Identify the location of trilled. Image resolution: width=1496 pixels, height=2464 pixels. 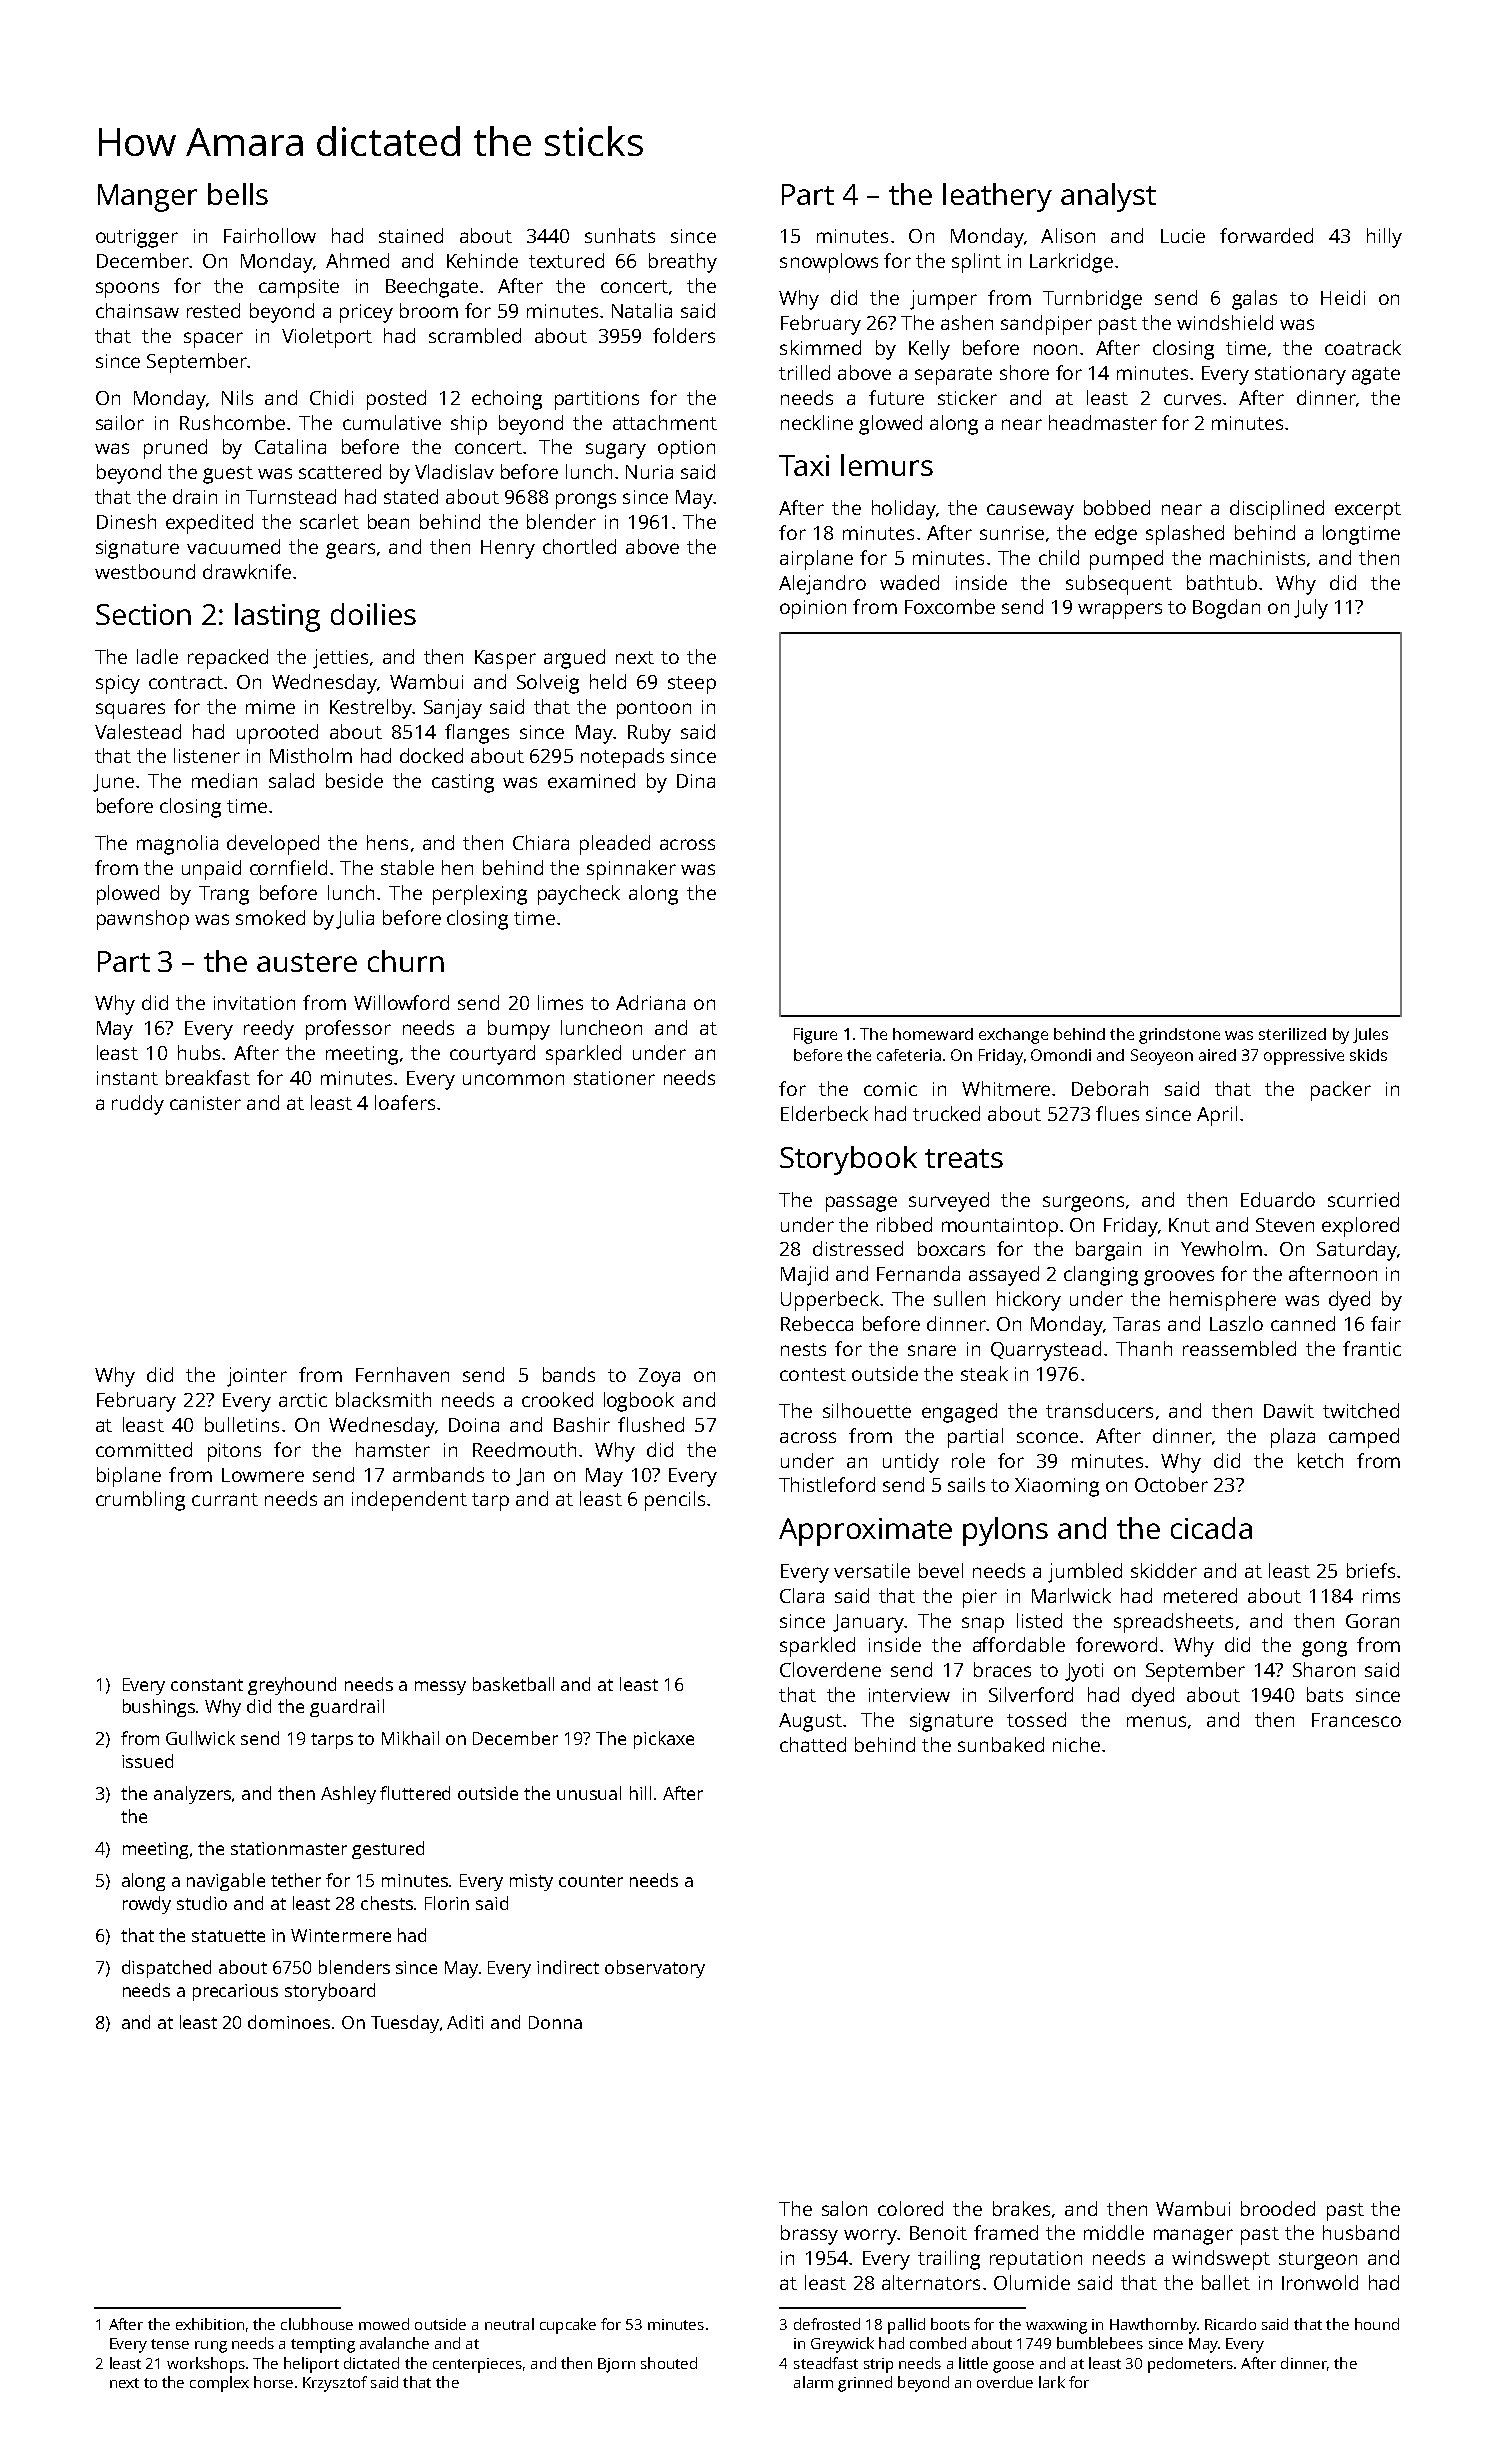
(804, 372).
